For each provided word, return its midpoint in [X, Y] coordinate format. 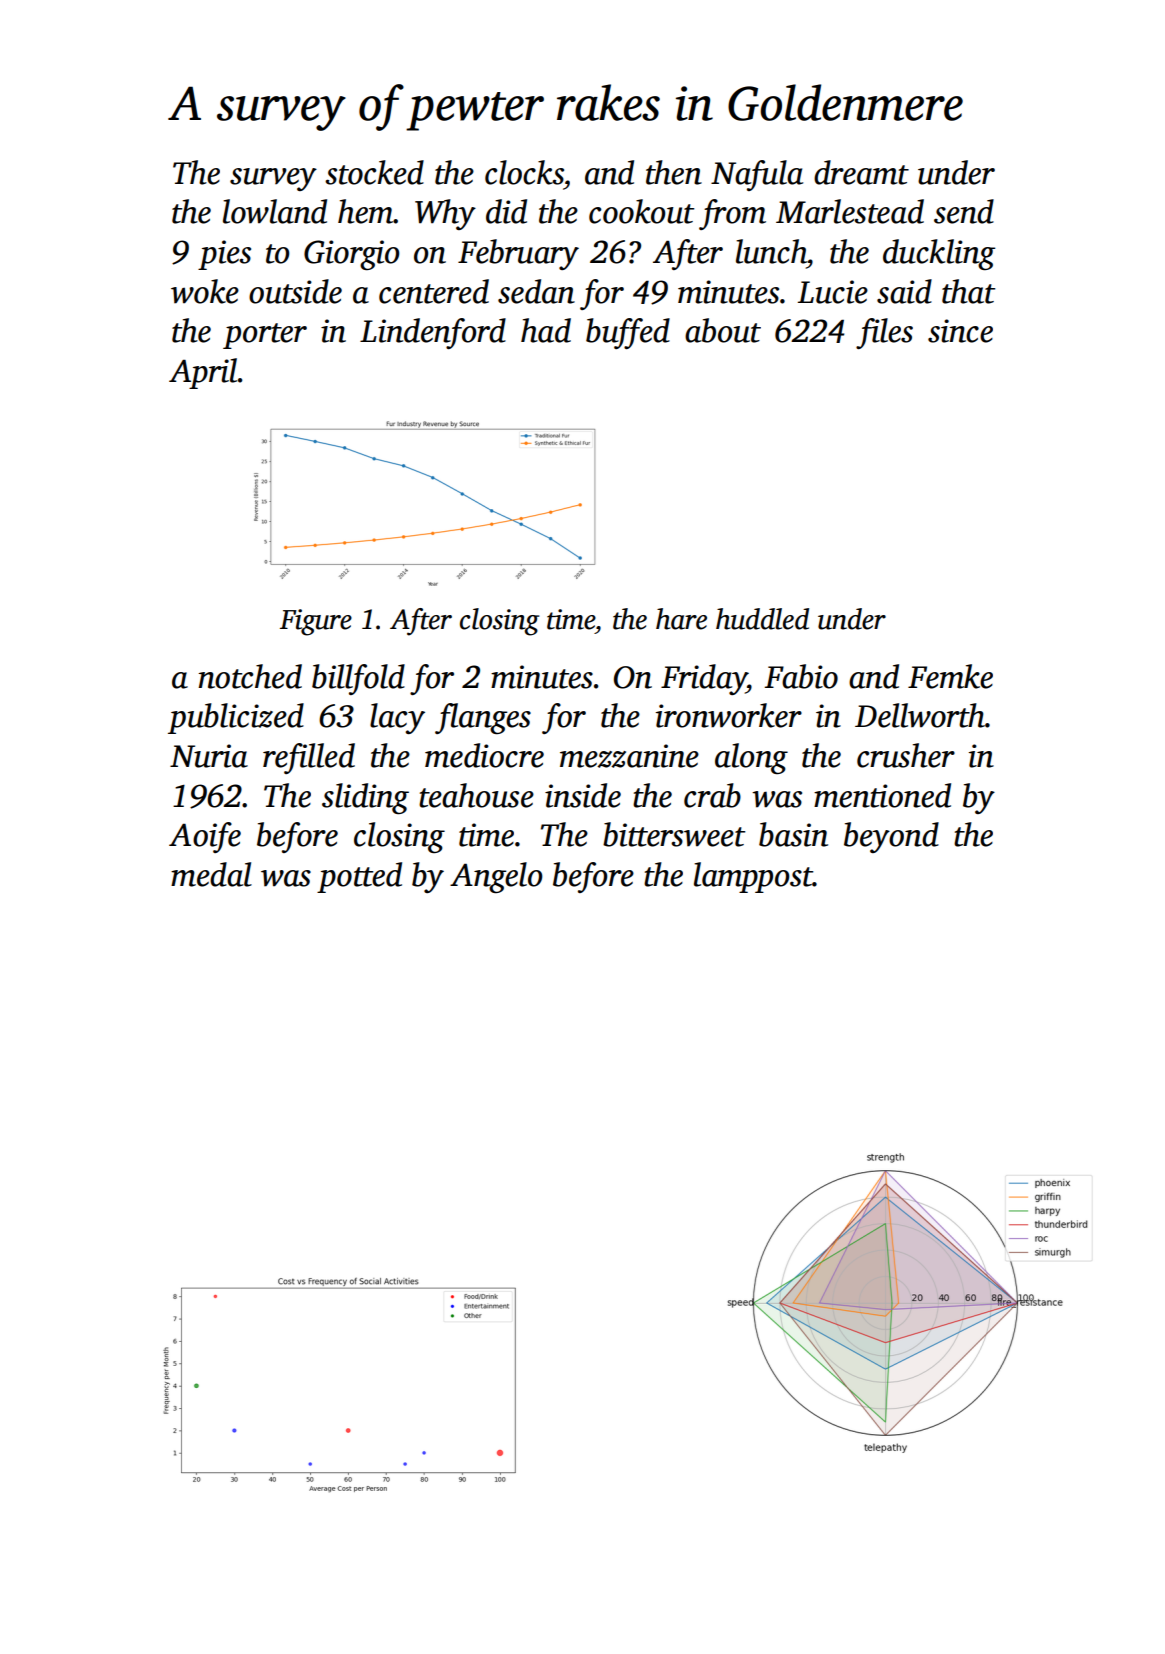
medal [211, 874]
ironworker [729, 715]
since [960, 331]
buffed [628, 333]
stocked [374, 172]
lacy [397, 718]
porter [265, 336]
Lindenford [433, 333]
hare [681, 619]
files [884, 333]
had [546, 330]
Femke [950, 676]
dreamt [861, 172]
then [674, 172]
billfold [358, 679]
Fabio [801, 676]
